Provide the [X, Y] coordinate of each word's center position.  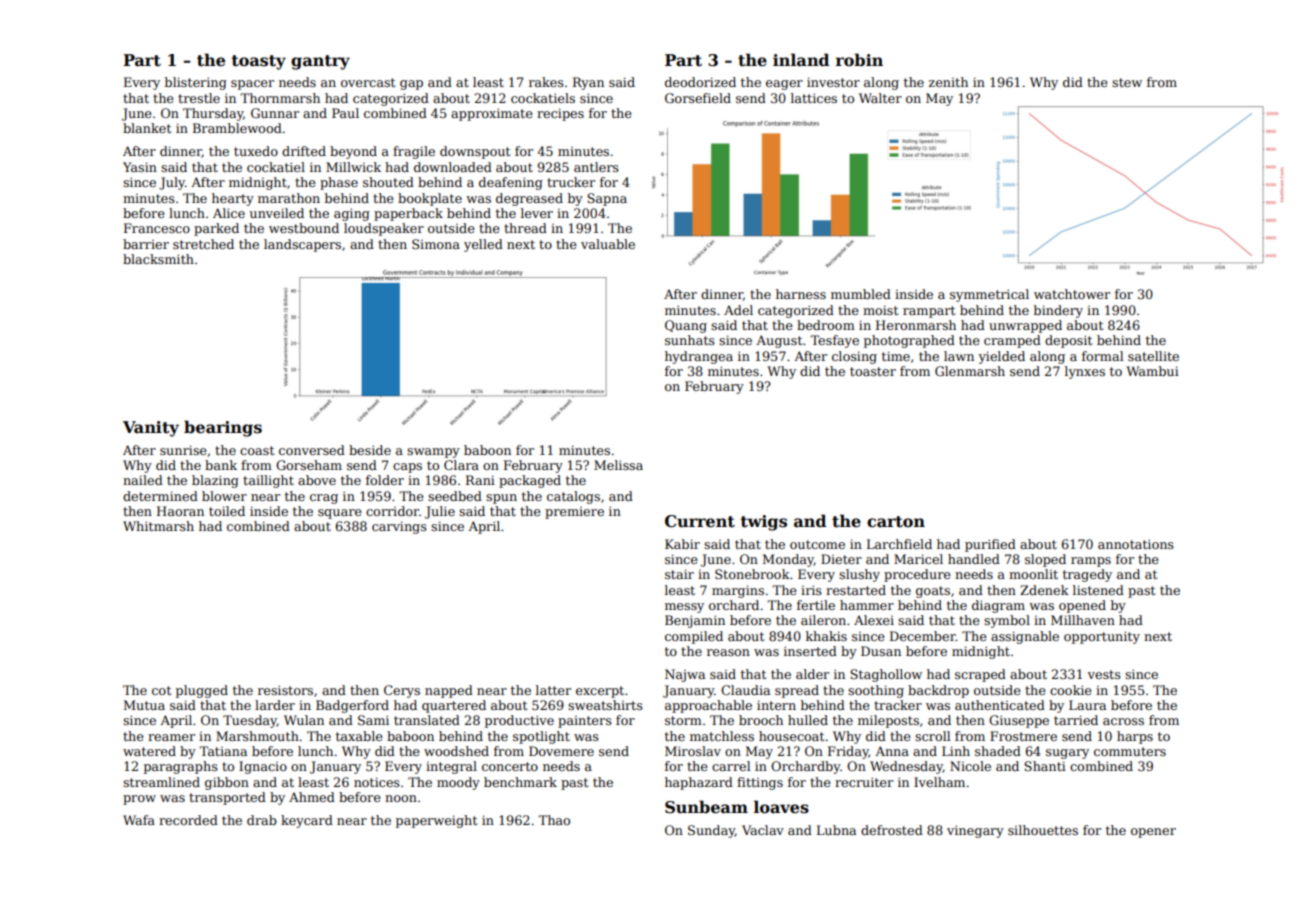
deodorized [700, 82]
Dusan [881, 651]
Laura [1087, 705]
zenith [948, 82]
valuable [608, 244]
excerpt [600, 692]
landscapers [302, 245]
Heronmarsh [916, 325]
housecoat [791, 736]
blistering [196, 83]
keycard [307, 821]
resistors [285, 690]
